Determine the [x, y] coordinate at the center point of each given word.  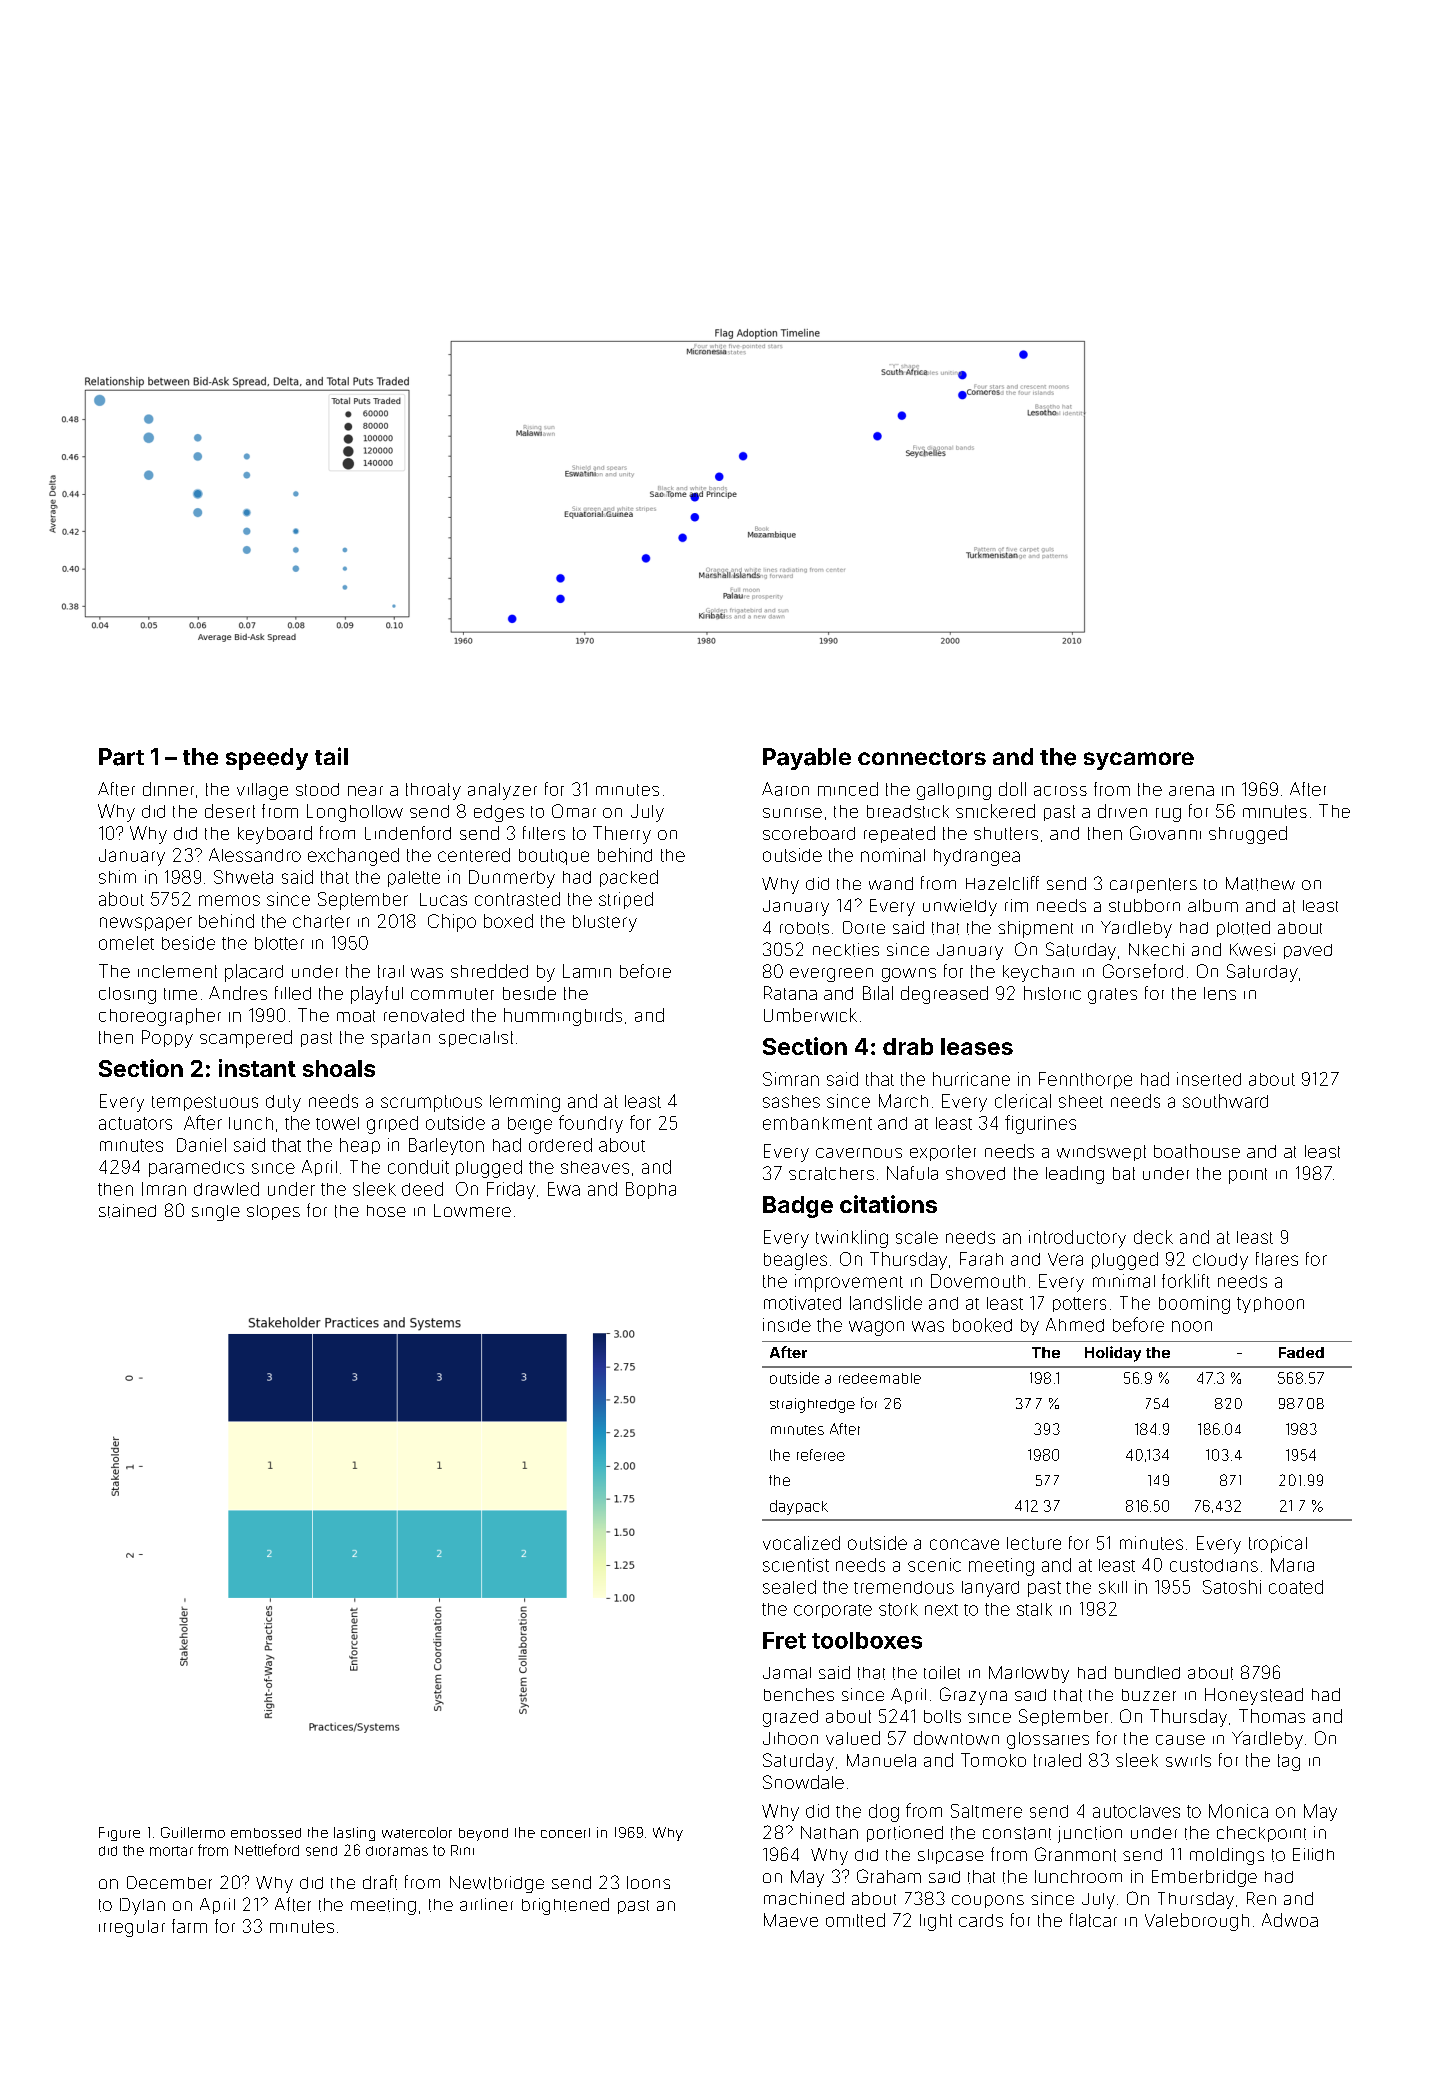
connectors [922, 757]
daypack [799, 1507]
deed [422, 1189]
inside [787, 1325]
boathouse [1197, 1151]
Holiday [1113, 1354]
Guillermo [193, 1832]
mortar [171, 1851]
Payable [807, 759]
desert [230, 811]
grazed [790, 1718]
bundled [1147, 1672]
